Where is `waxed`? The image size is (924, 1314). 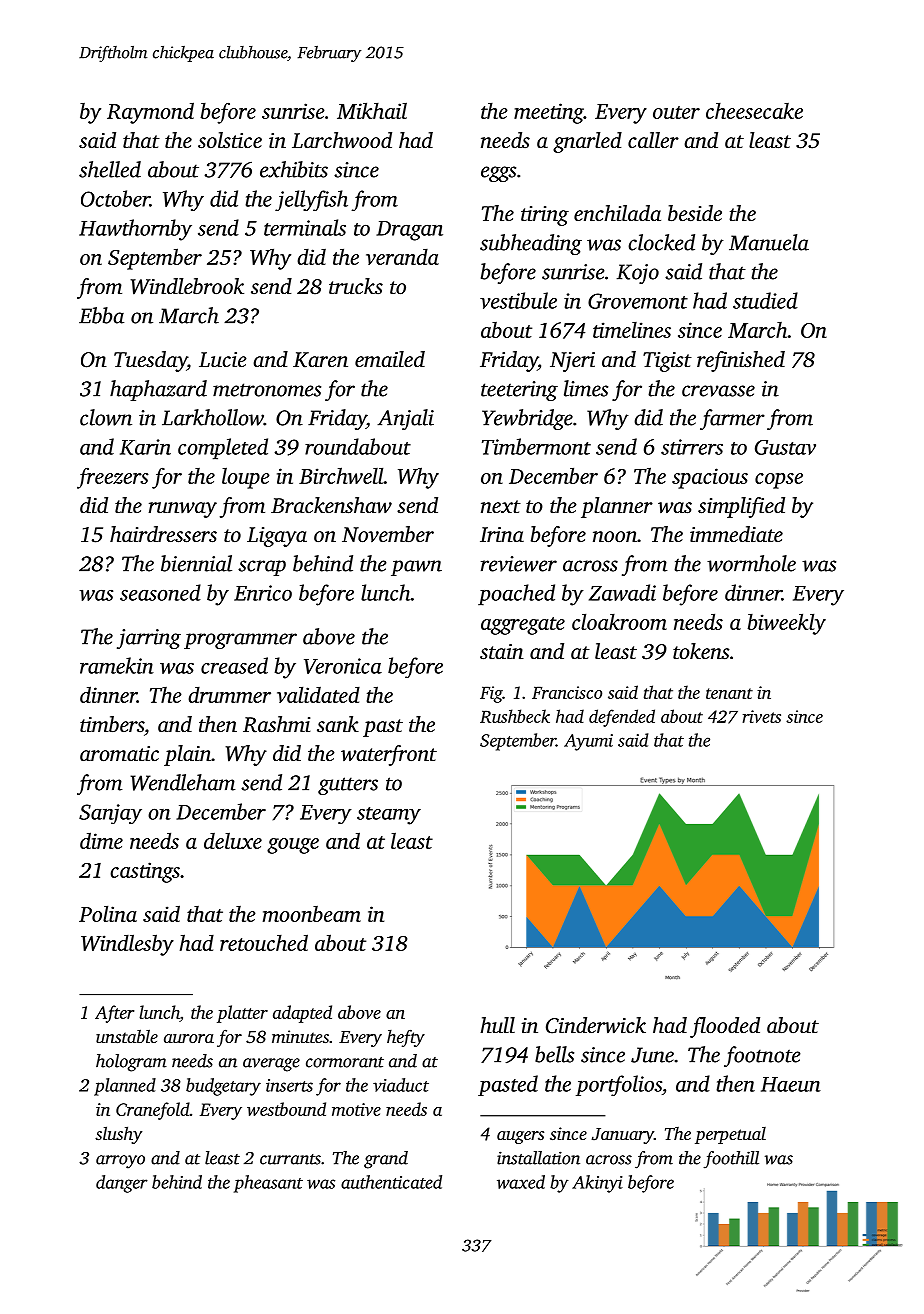
waxed is located at coordinates (521, 1182).
